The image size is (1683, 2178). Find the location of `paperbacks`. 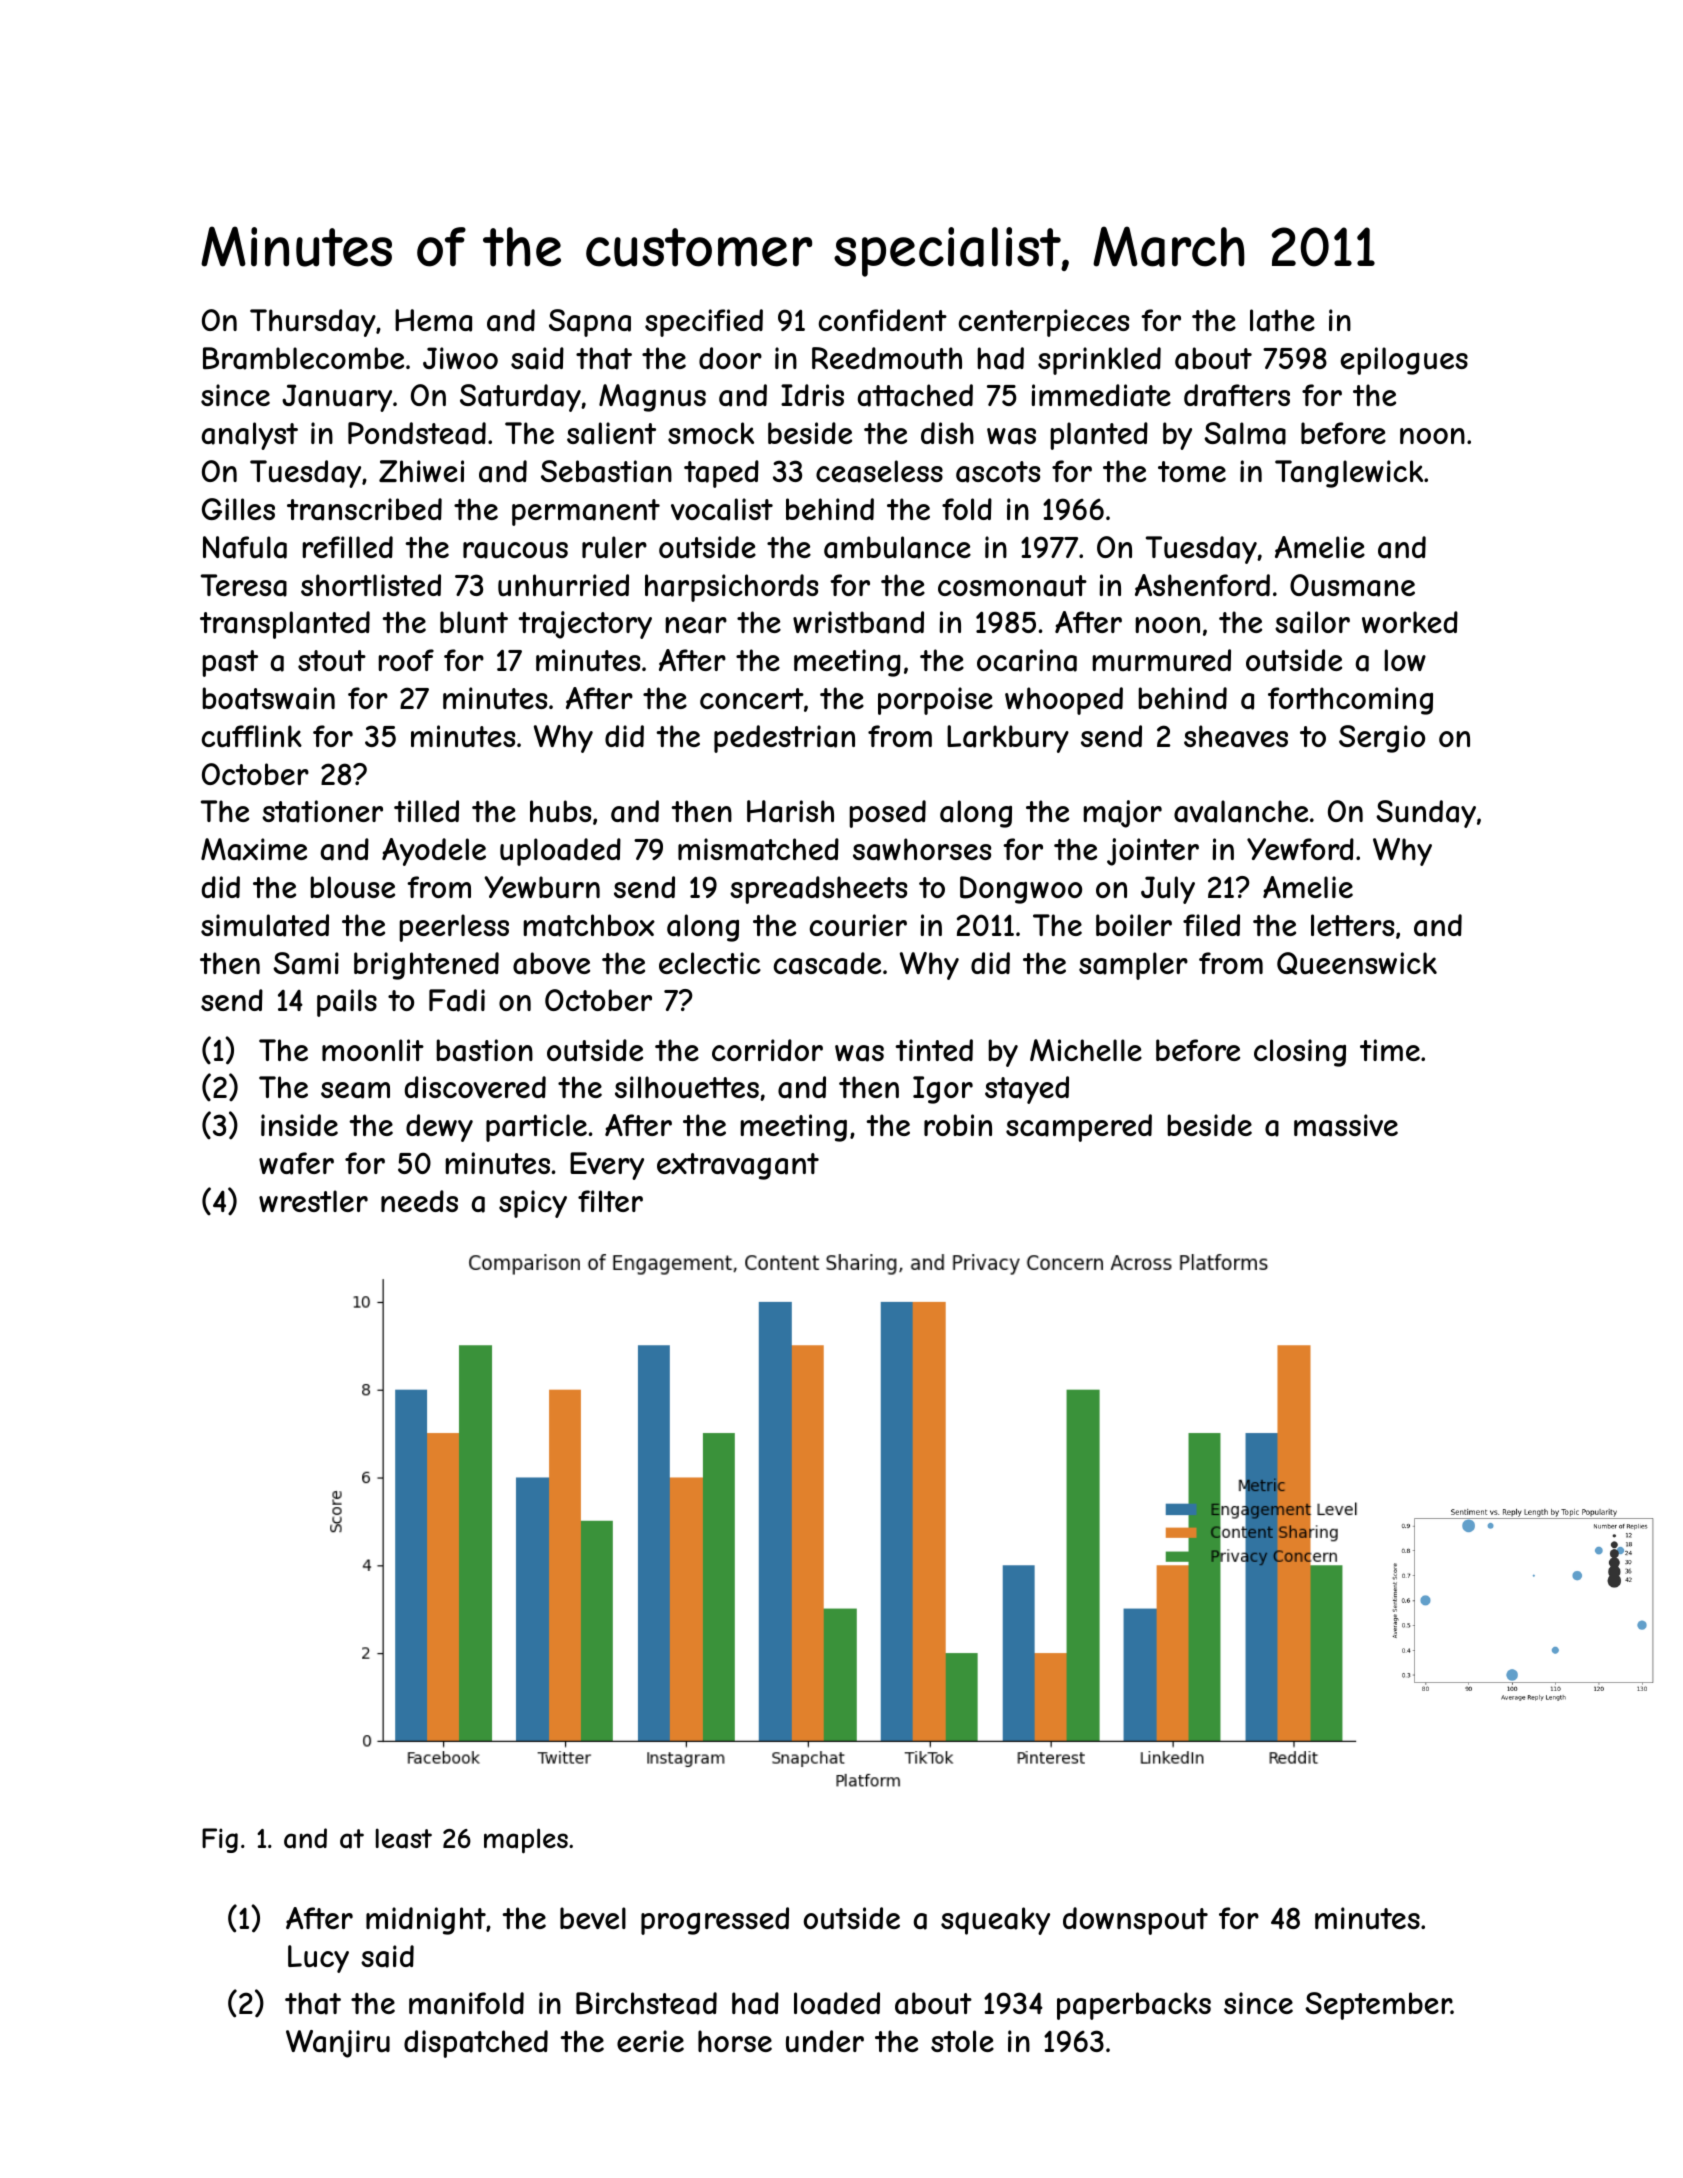

paperbacks is located at coordinates (1134, 2006).
